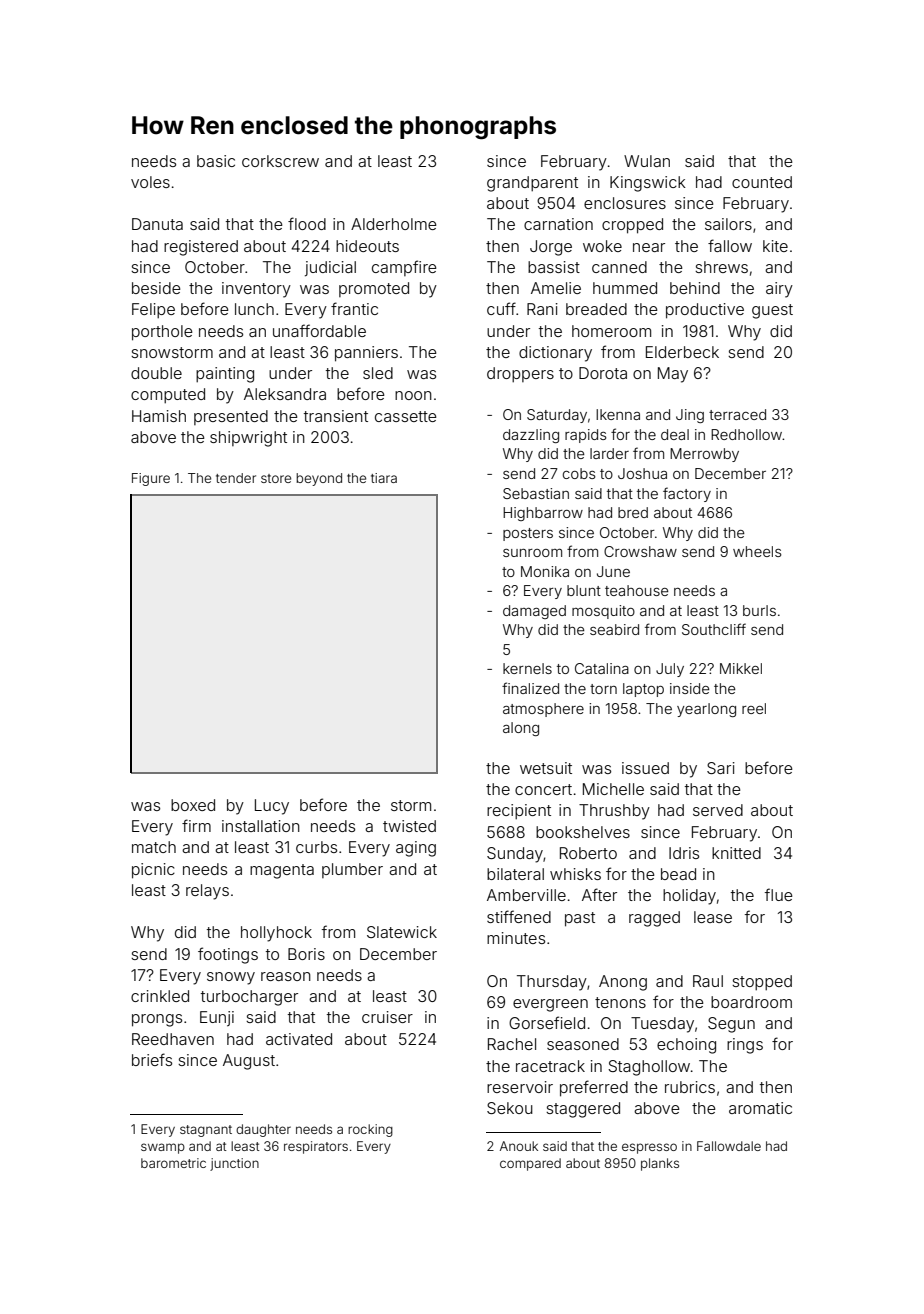  What do you see at coordinates (393, 224) in the screenshot?
I see `Alderholme` at bounding box center [393, 224].
